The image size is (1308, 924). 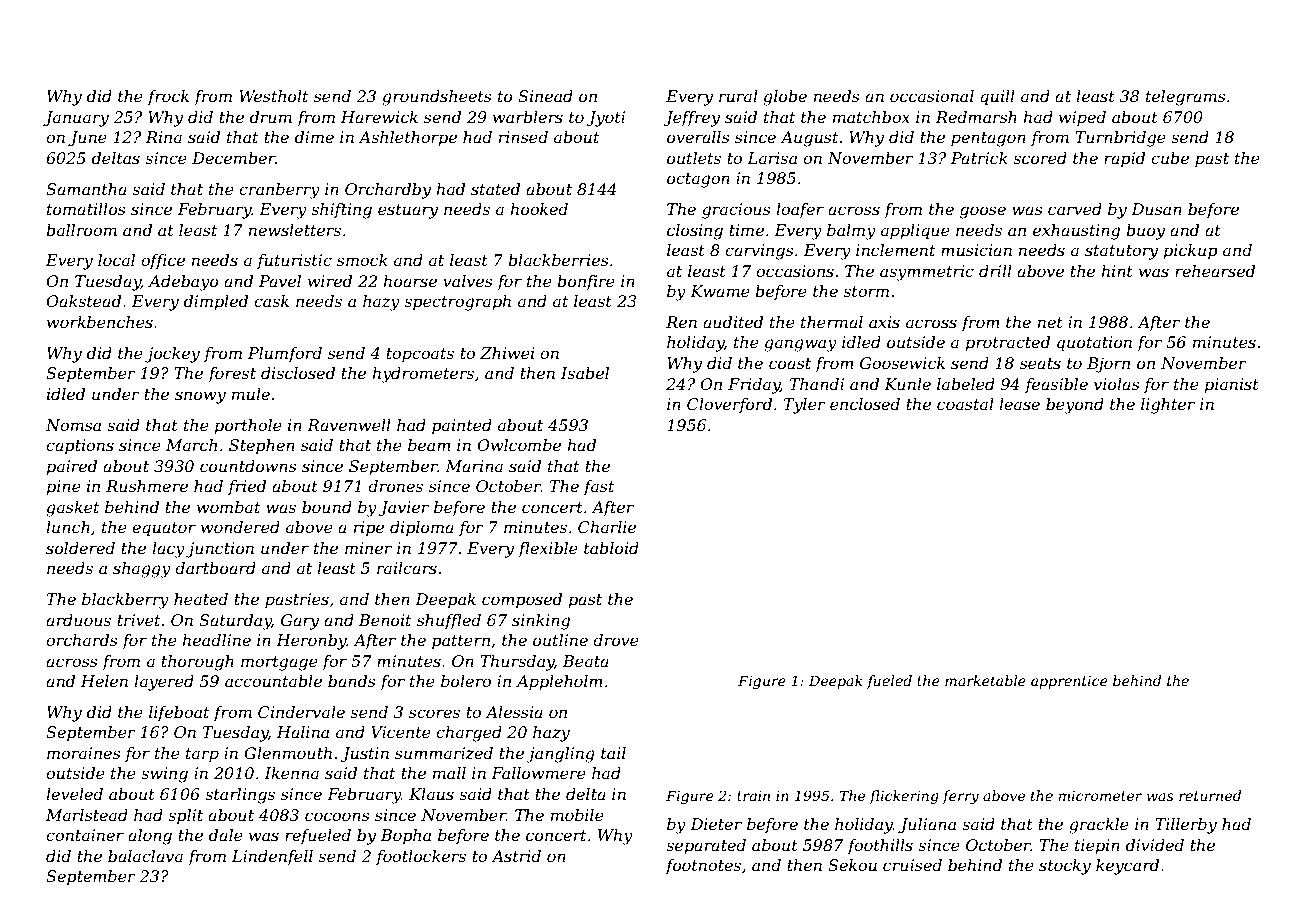 I want to click on warblers, so click(x=528, y=117).
